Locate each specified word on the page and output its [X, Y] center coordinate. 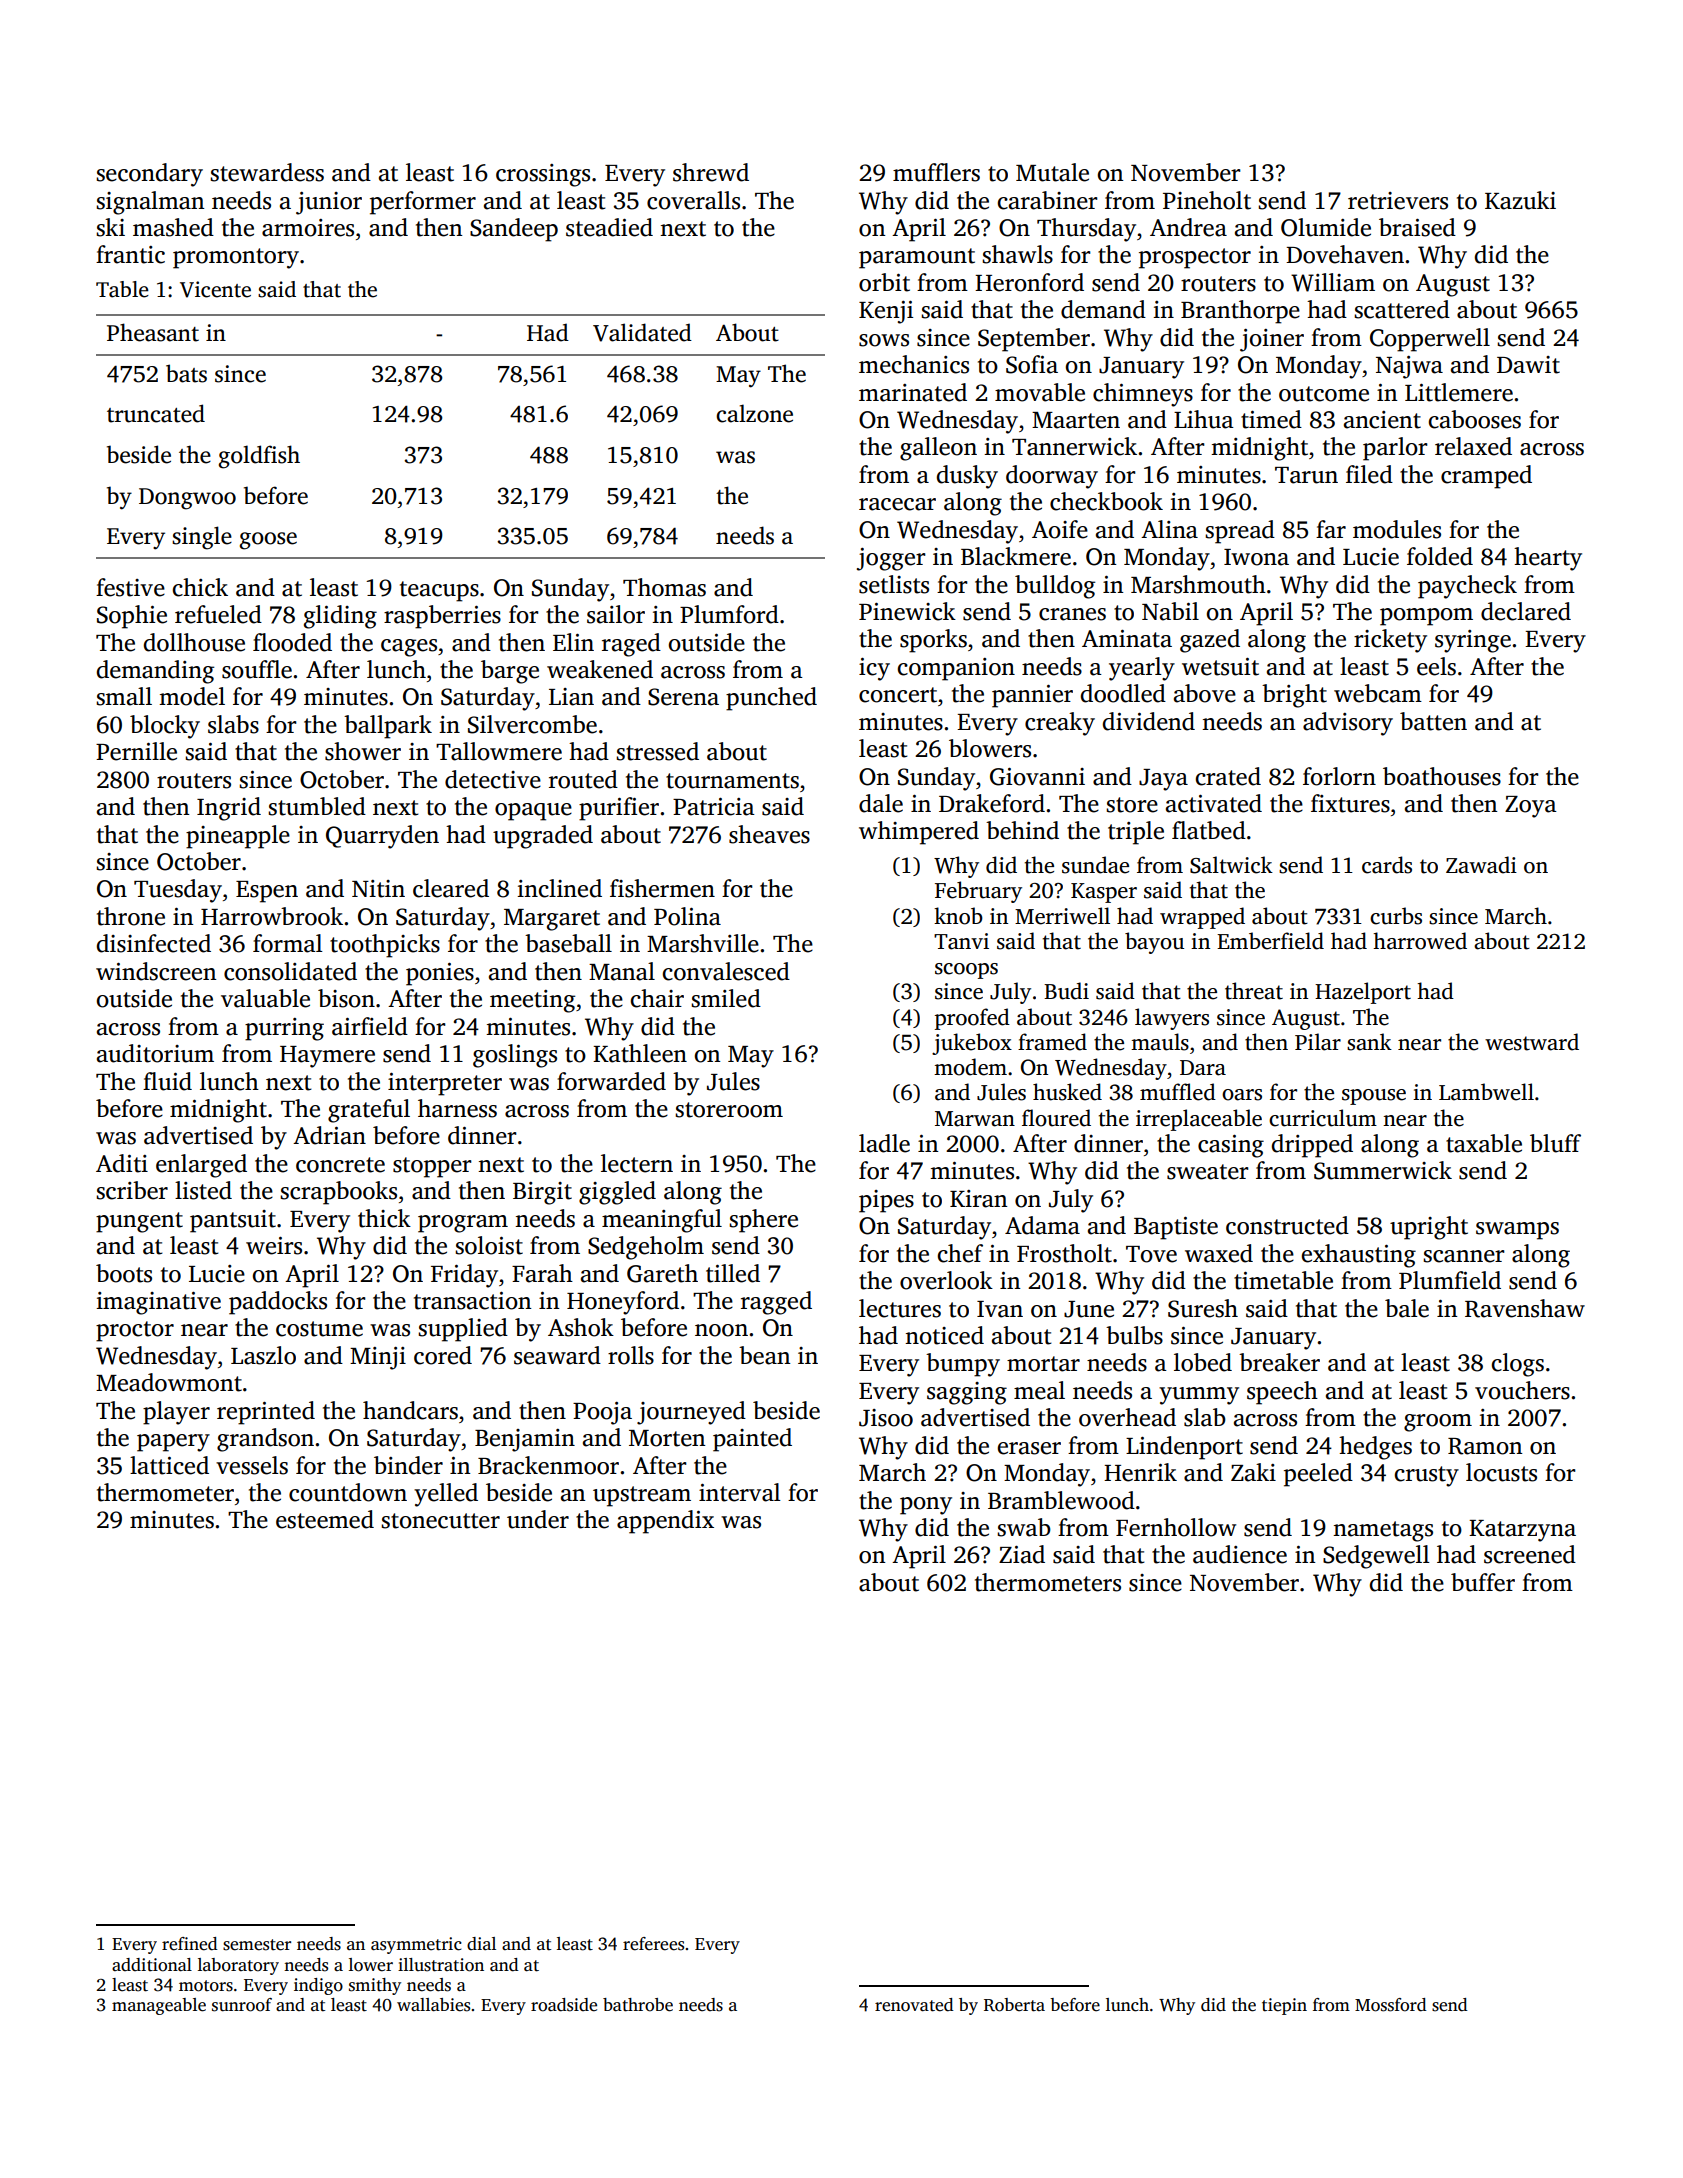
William [1333, 282]
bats [186, 373]
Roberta [1014, 2005]
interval [740, 1492]
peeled [1318, 1475]
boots [124, 1273]
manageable [159, 2006]
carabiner [1048, 200]
